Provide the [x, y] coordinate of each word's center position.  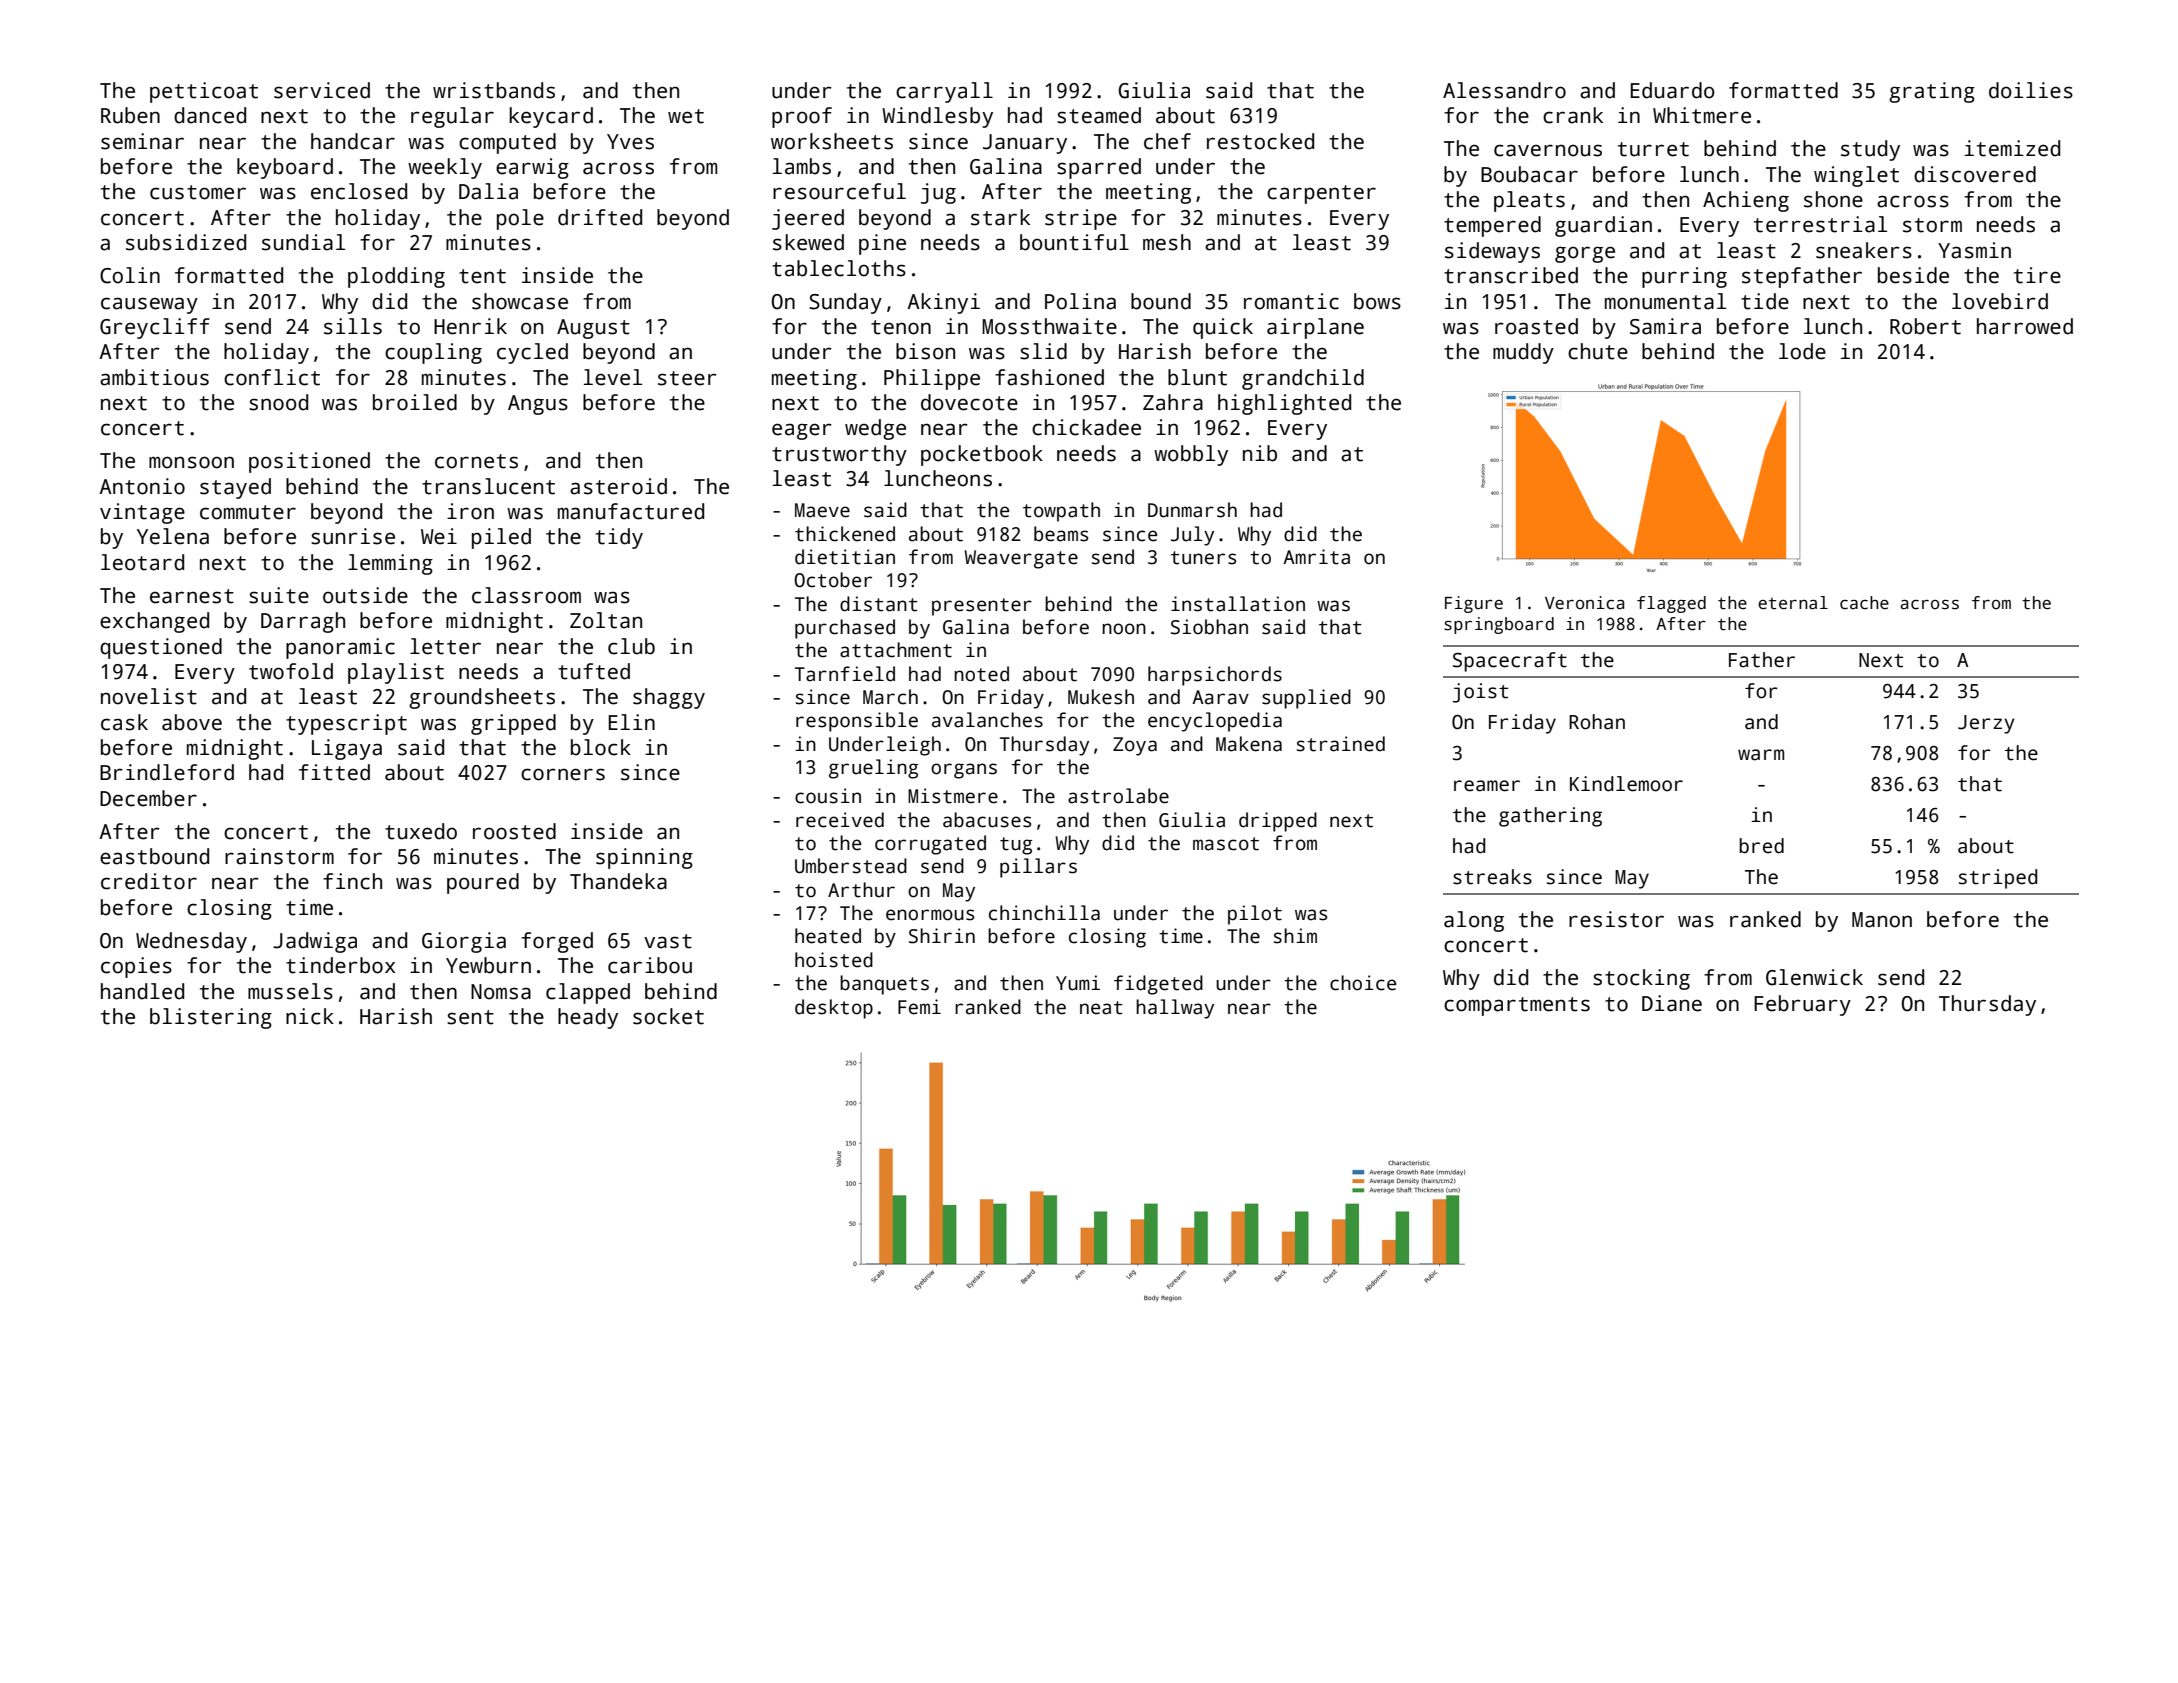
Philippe [932, 379]
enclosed [359, 191]
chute [1598, 351]
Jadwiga [315, 942]
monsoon [191, 462]
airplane [1315, 328]
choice [1363, 983]
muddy [1523, 353]
